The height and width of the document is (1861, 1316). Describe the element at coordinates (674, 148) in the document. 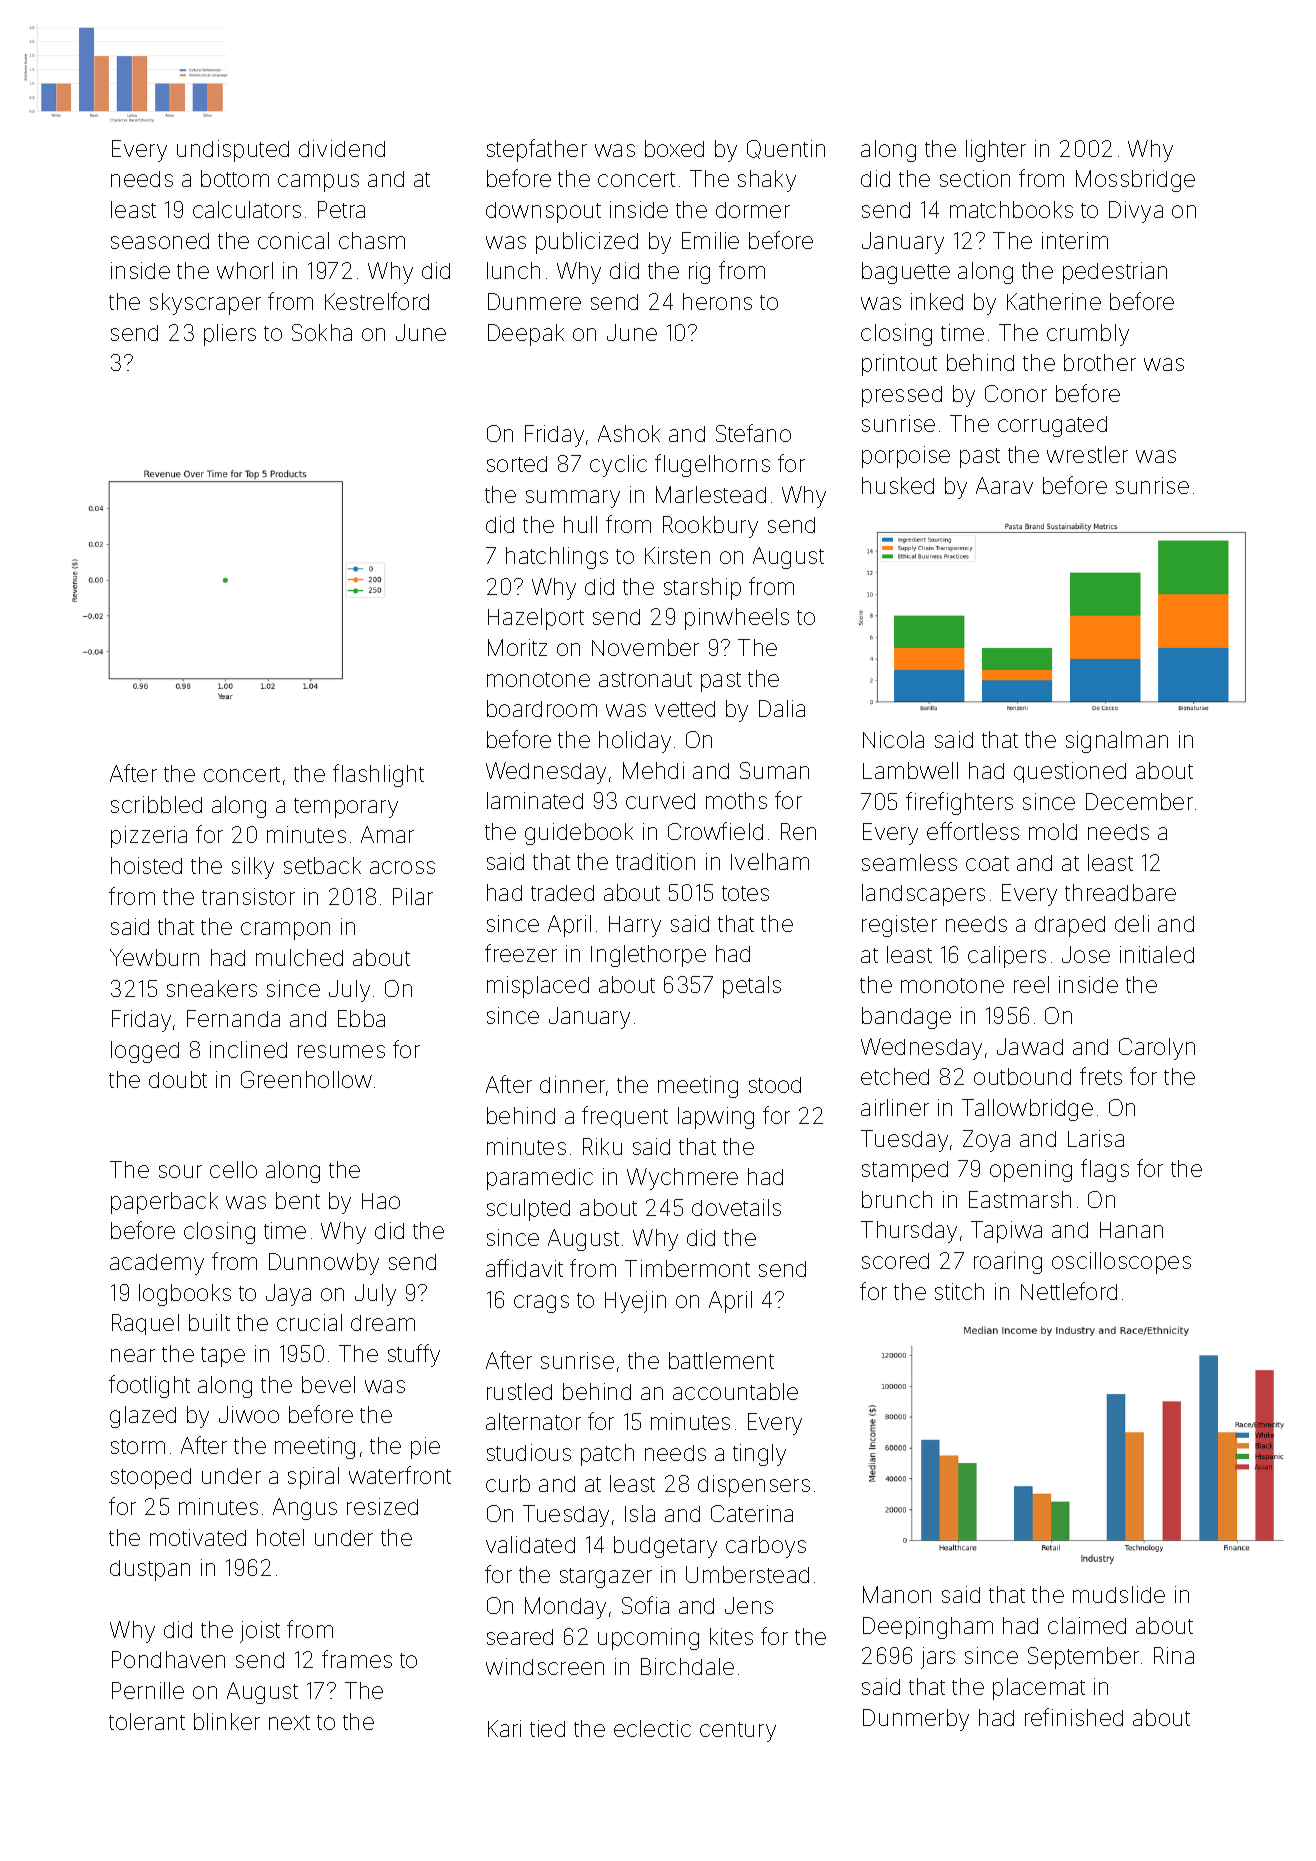

I see `boxed` at that location.
